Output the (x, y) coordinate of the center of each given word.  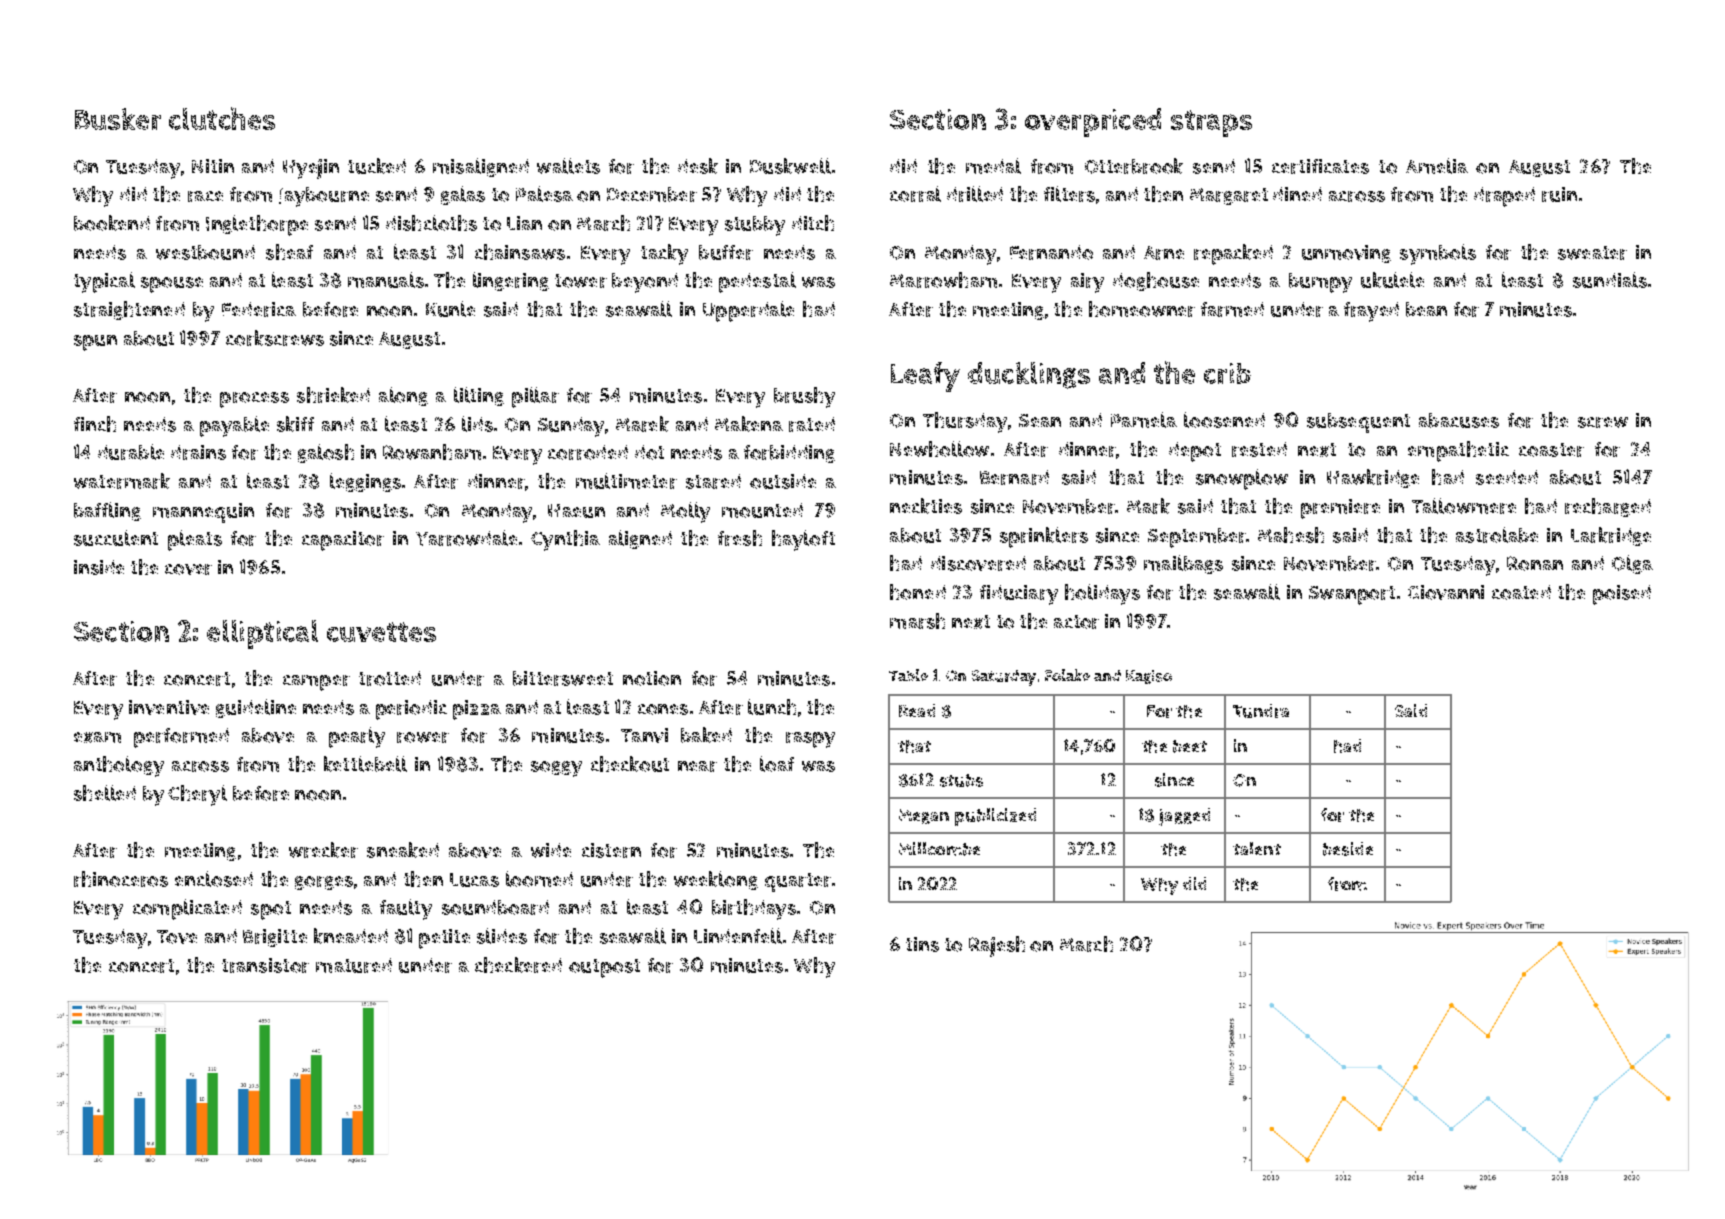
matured (354, 965)
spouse (172, 285)
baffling (107, 511)
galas (463, 195)
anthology (119, 766)
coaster (1551, 450)
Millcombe (939, 849)
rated (812, 424)
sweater (1592, 253)
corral (915, 194)
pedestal (757, 282)
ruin (1559, 194)
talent (1257, 848)
